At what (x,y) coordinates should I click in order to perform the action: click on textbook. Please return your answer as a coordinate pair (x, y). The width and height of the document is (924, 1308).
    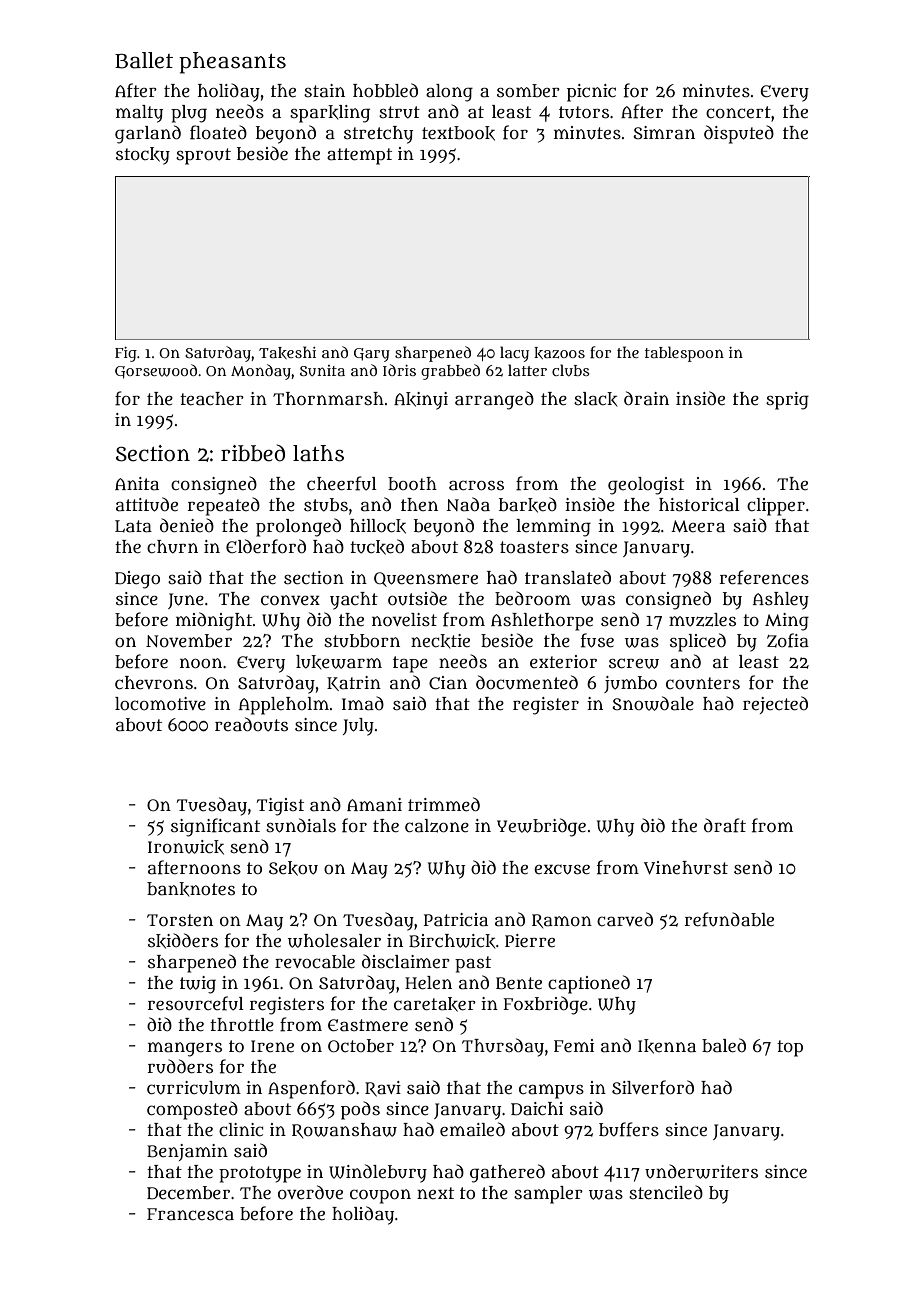
    Looking at the image, I should click on (458, 133).
